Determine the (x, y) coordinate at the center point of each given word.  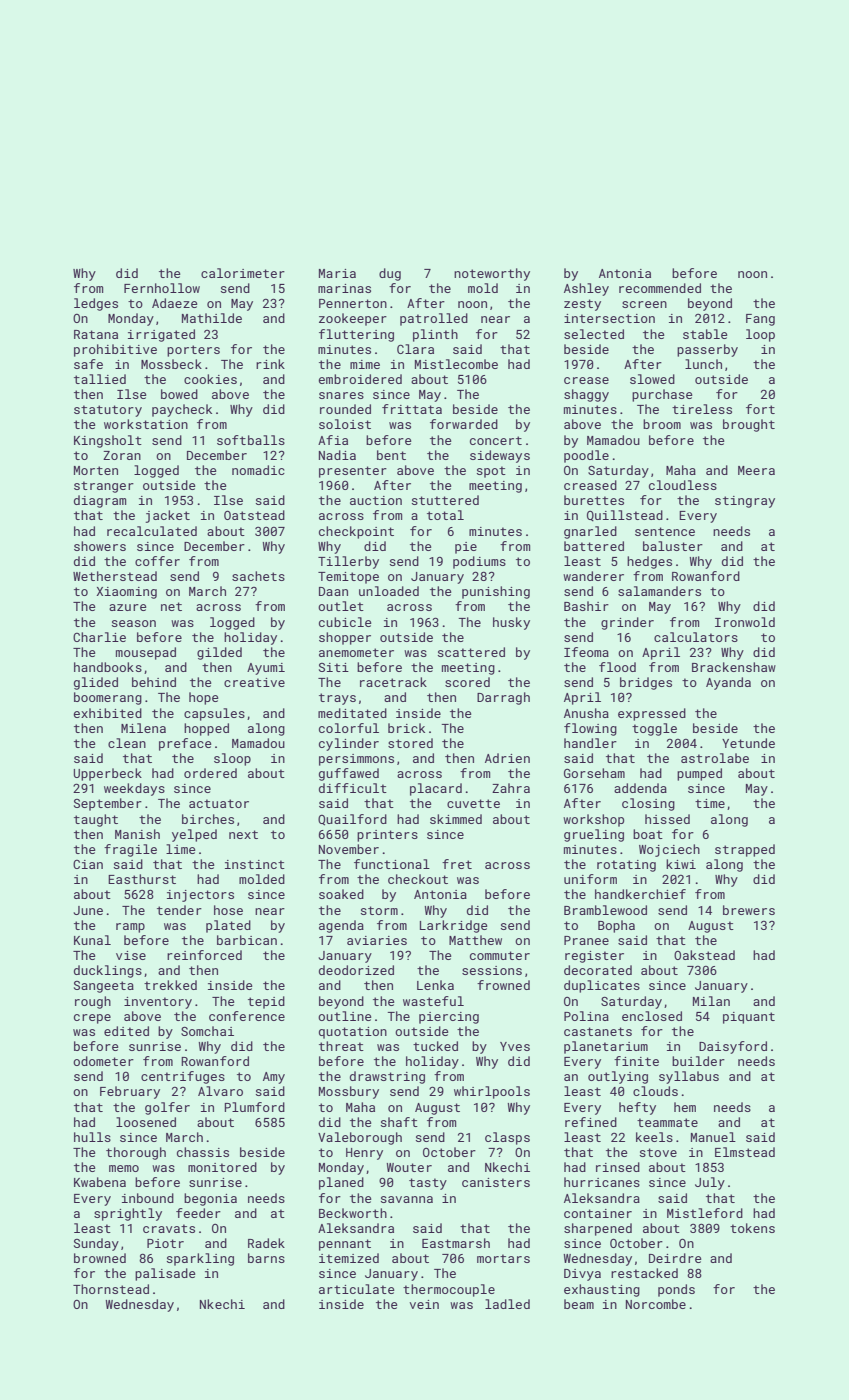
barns (266, 1258)
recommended (660, 288)
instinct (255, 864)
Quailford (352, 820)
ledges (96, 304)
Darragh (503, 698)
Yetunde (748, 743)
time (710, 803)
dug (390, 274)
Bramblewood (605, 910)
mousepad (146, 653)
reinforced (204, 955)
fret (457, 864)
